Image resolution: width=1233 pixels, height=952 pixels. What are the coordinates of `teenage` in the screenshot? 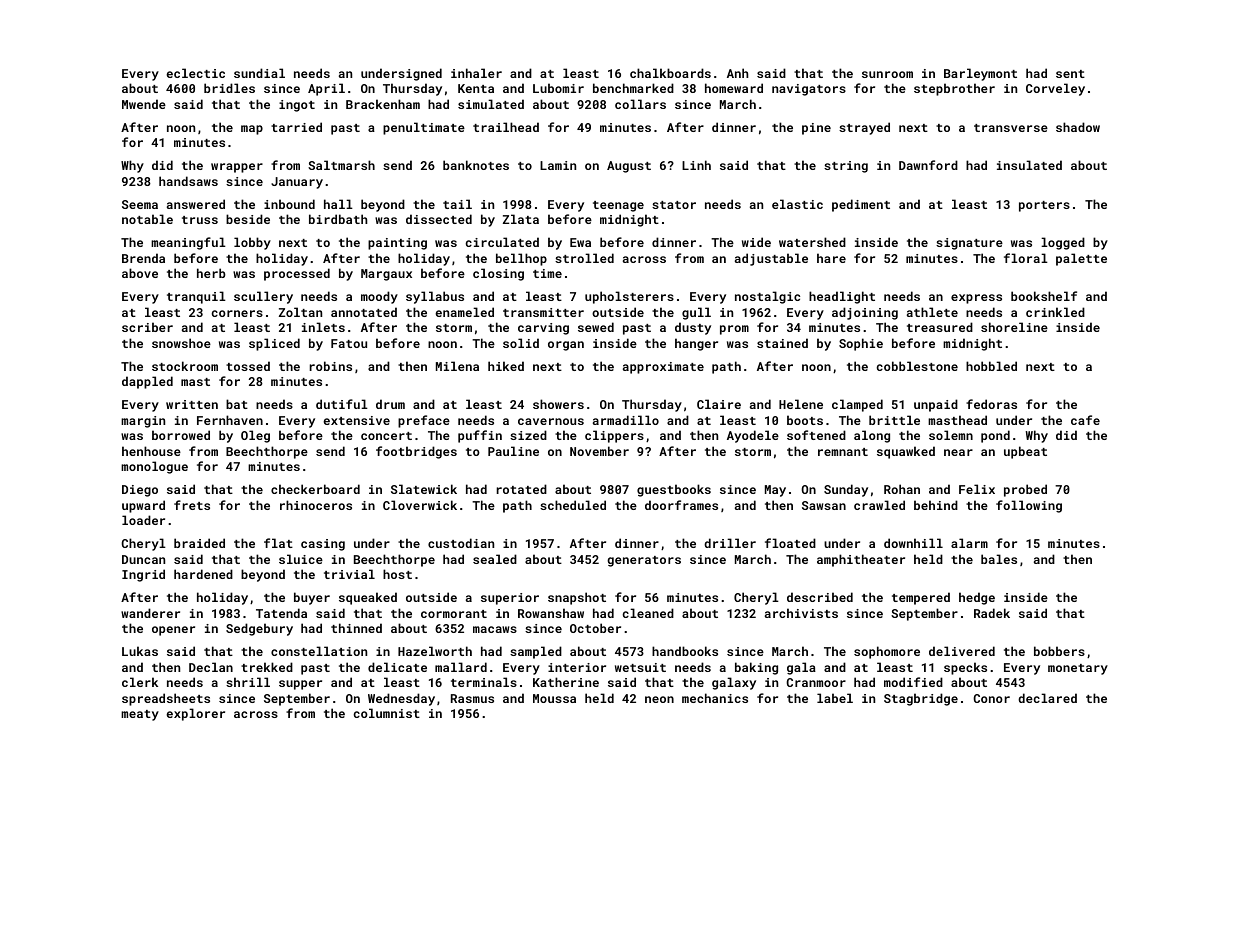 It's located at (618, 206).
